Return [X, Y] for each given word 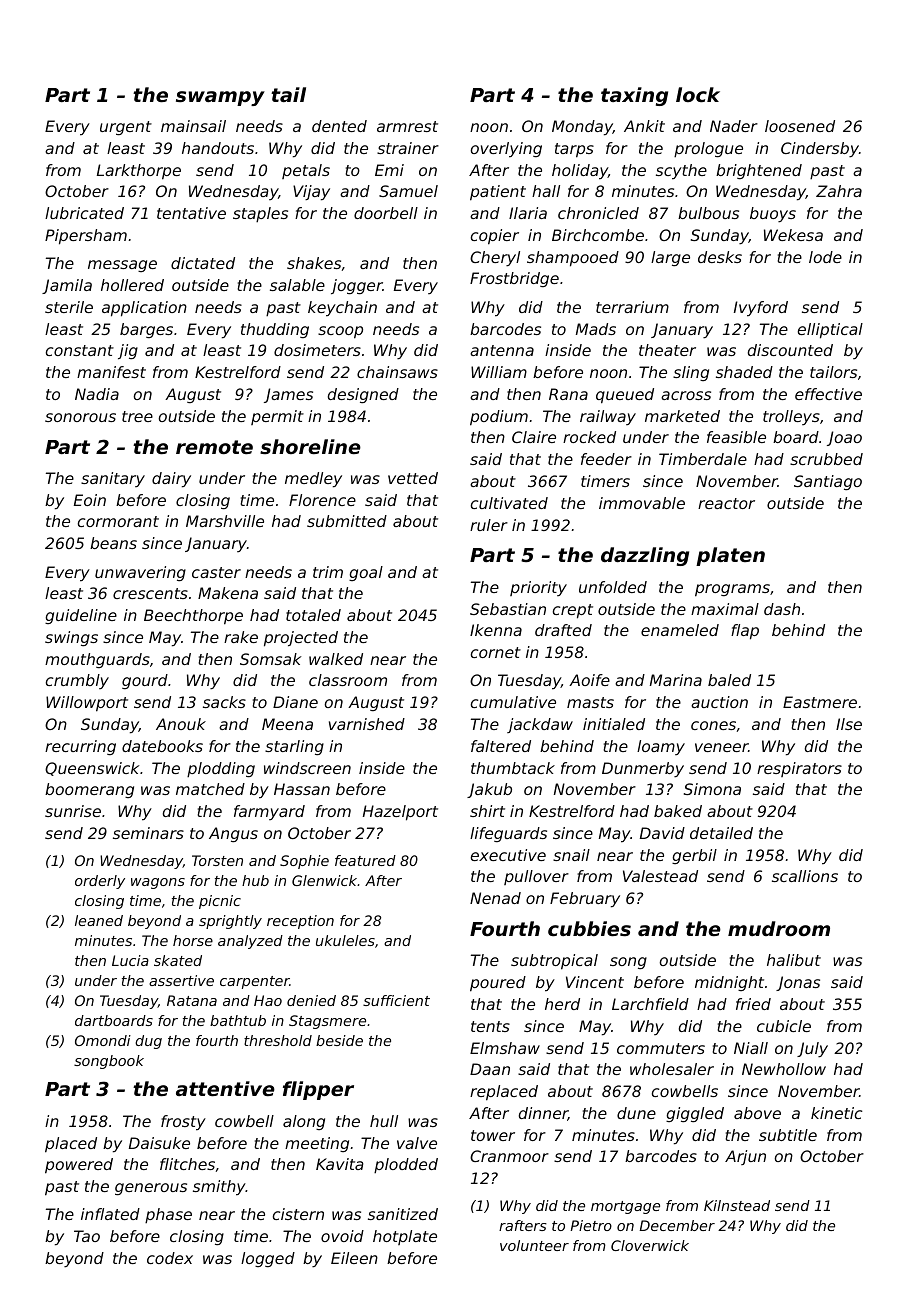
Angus [233, 834]
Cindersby [820, 150]
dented [339, 126]
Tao [87, 1236]
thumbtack [513, 768]
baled [729, 680]
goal [366, 573]
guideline [81, 616]
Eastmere [820, 702]
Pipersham [86, 237]
